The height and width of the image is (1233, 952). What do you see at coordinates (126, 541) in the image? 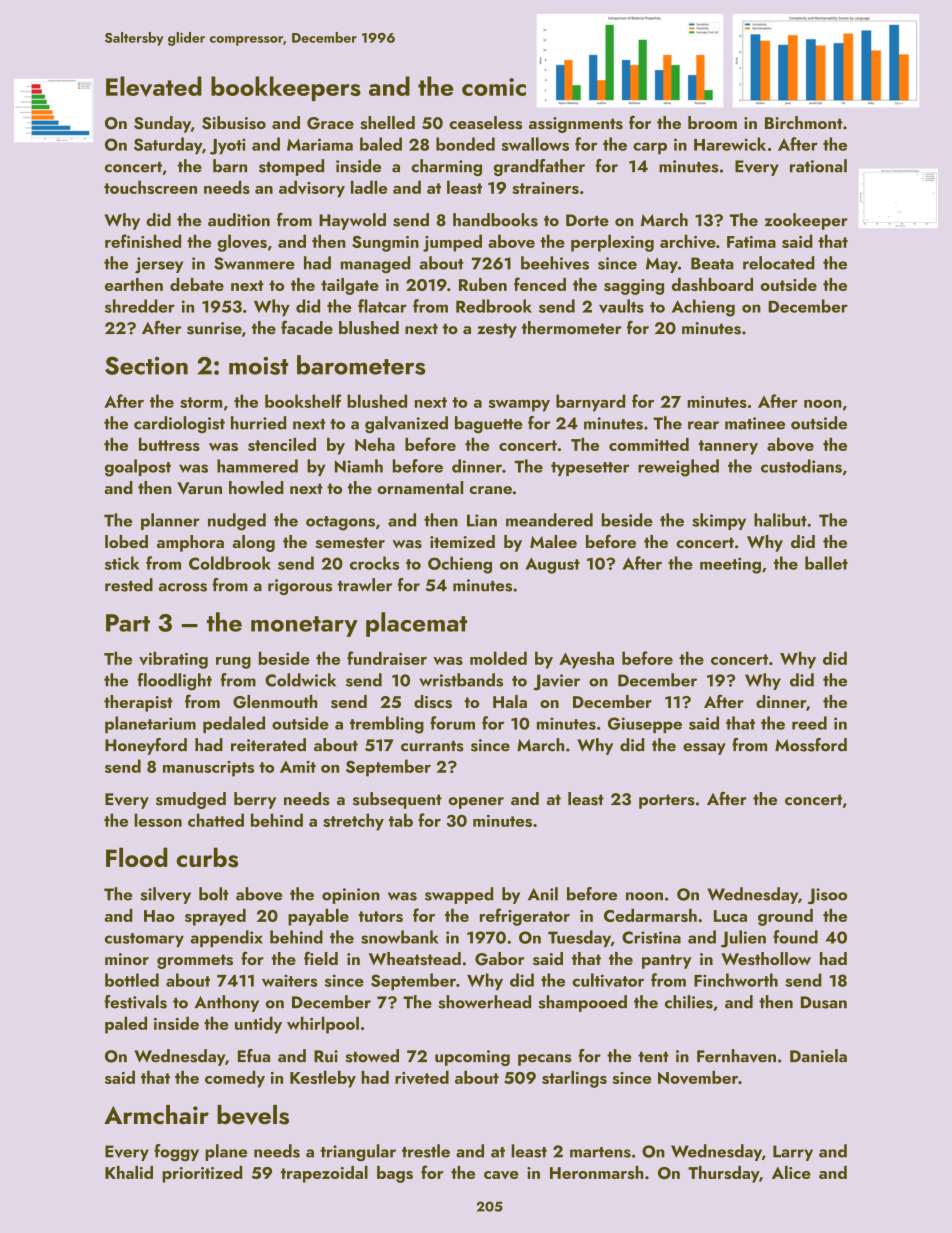
I see `lobed` at bounding box center [126, 541].
